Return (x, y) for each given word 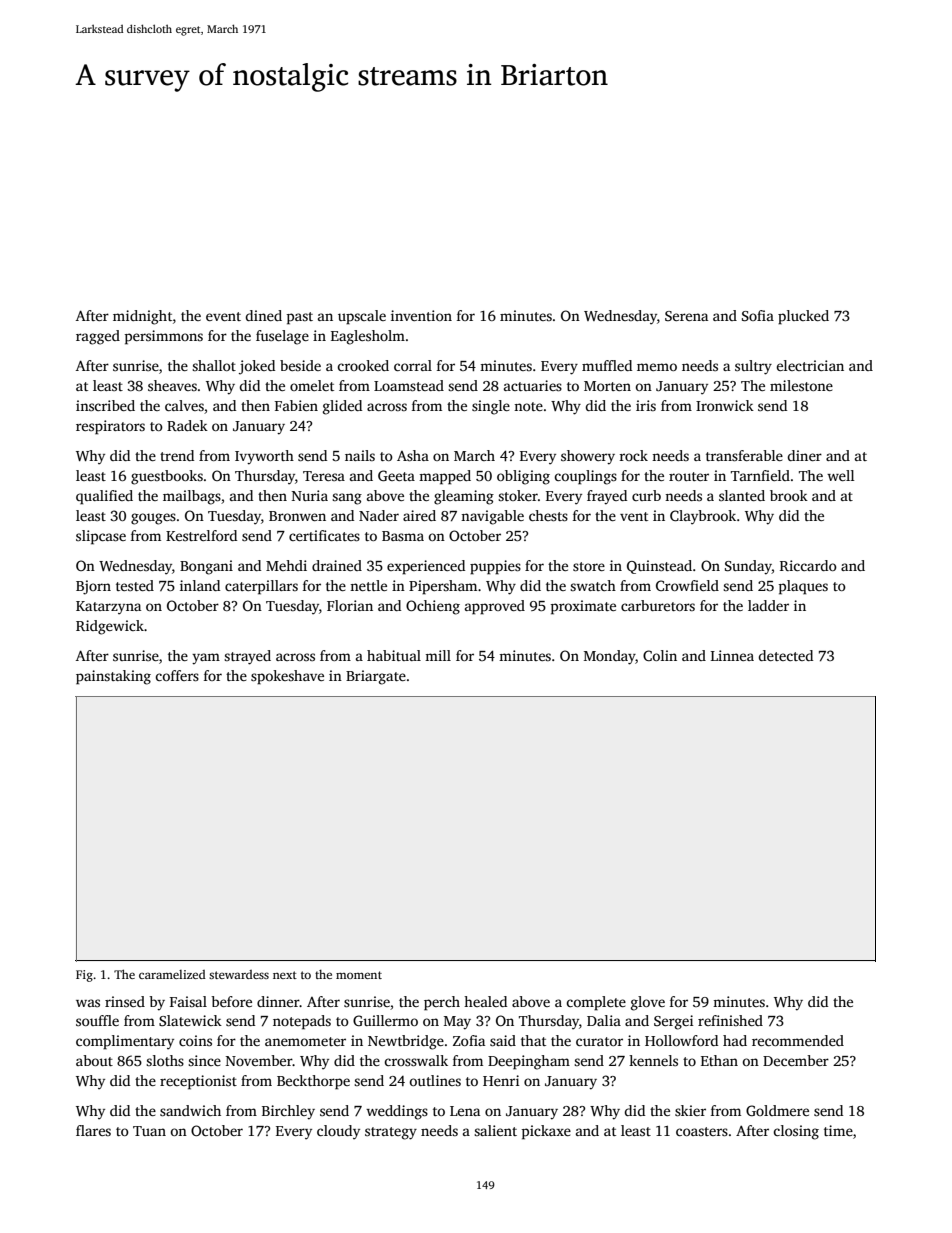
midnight (142, 317)
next (285, 975)
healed (485, 1001)
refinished (730, 1020)
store (589, 566)
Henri (501, 1080)
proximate (583, 607)
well (841, 475)
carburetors (658, 605)
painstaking (113, 677)
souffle (97, 1020)
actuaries (533, 385)
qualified (104, 497)
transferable (744, 455)
